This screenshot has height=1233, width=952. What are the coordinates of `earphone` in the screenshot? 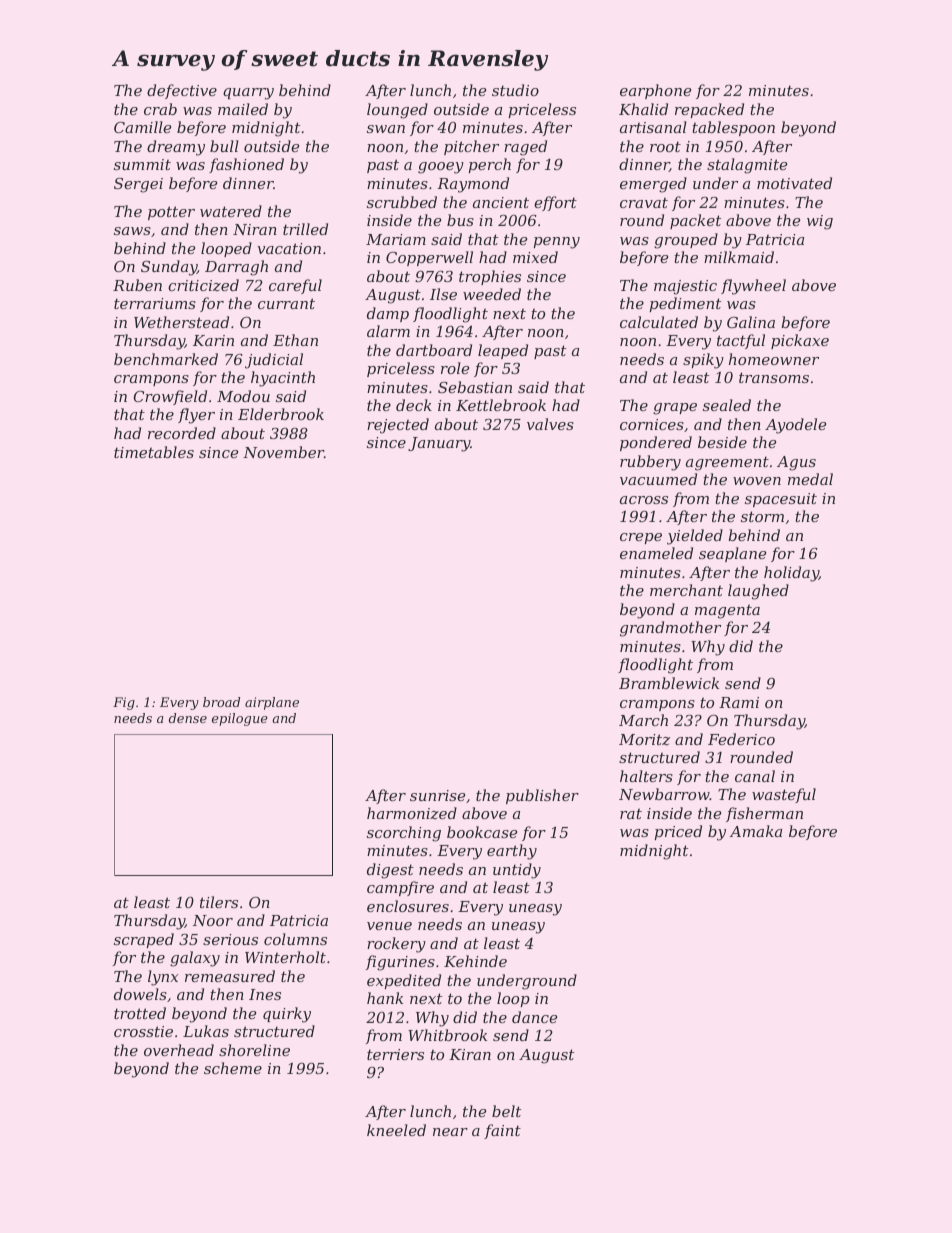 It's located at (655, 91).
